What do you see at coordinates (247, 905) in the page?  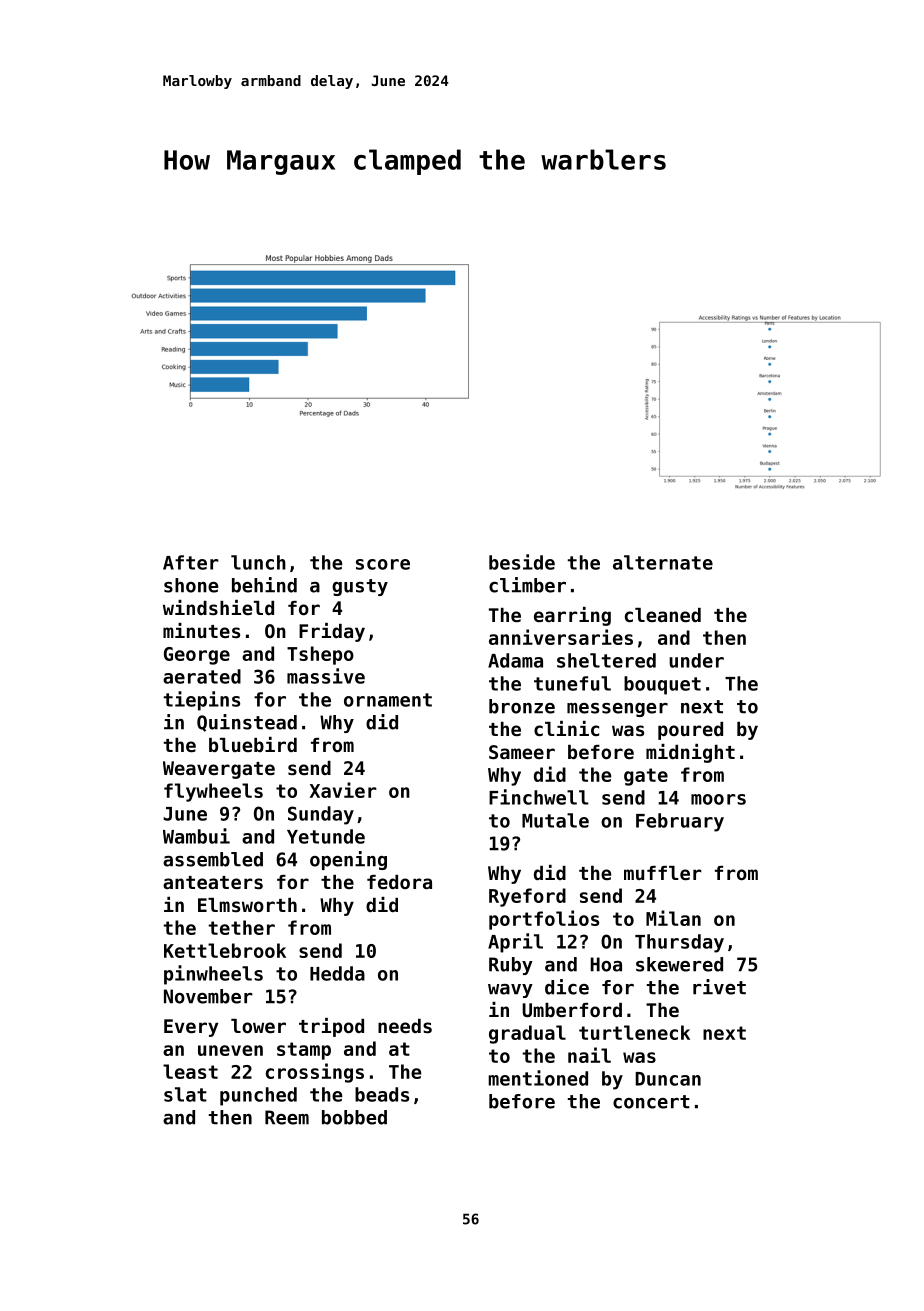 I see `Elmsworth` at bounding box center [247, 905].
